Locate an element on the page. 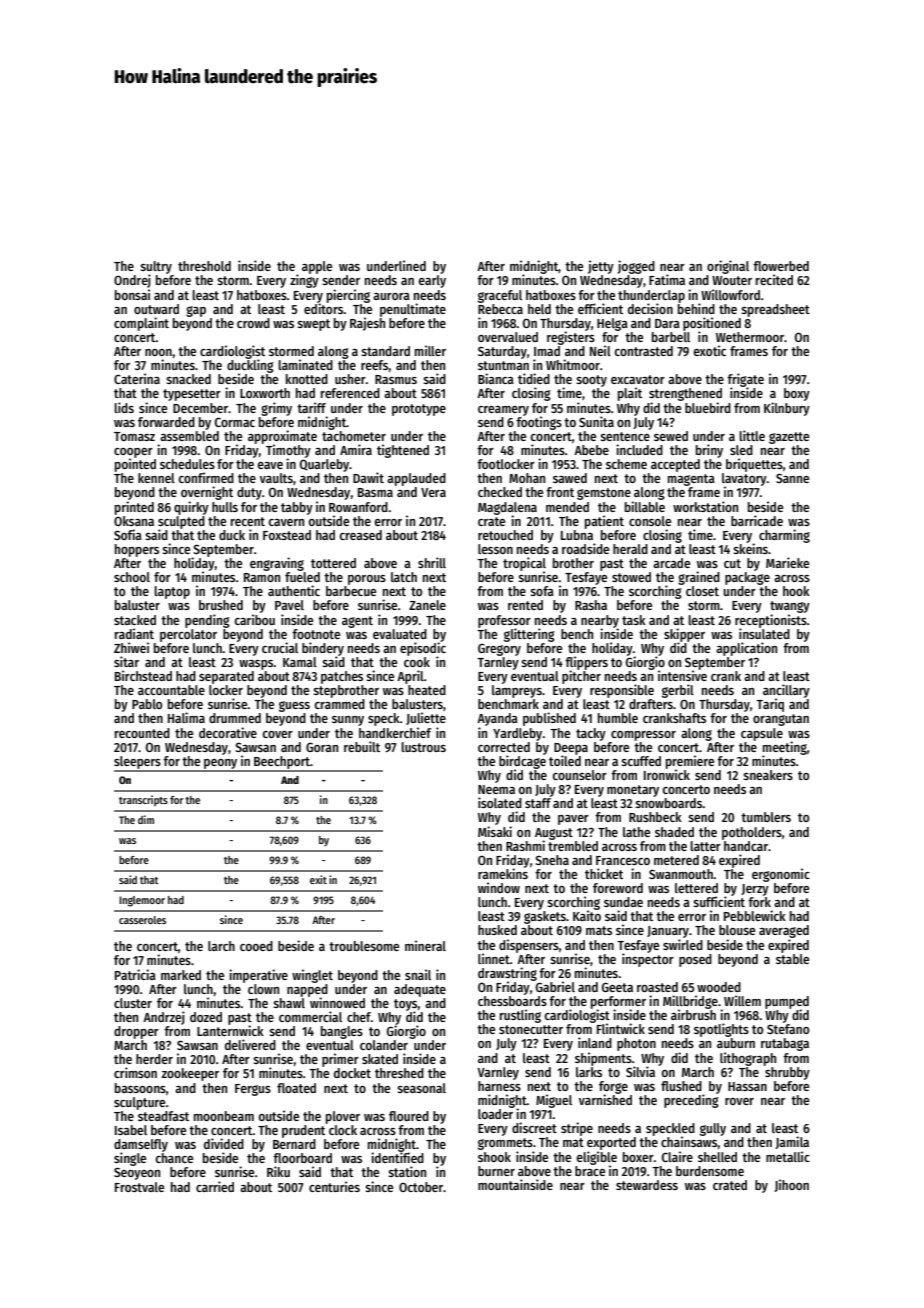 The width and height of the page is (924, 1308). sultry is located at coordinates (156, 268).
